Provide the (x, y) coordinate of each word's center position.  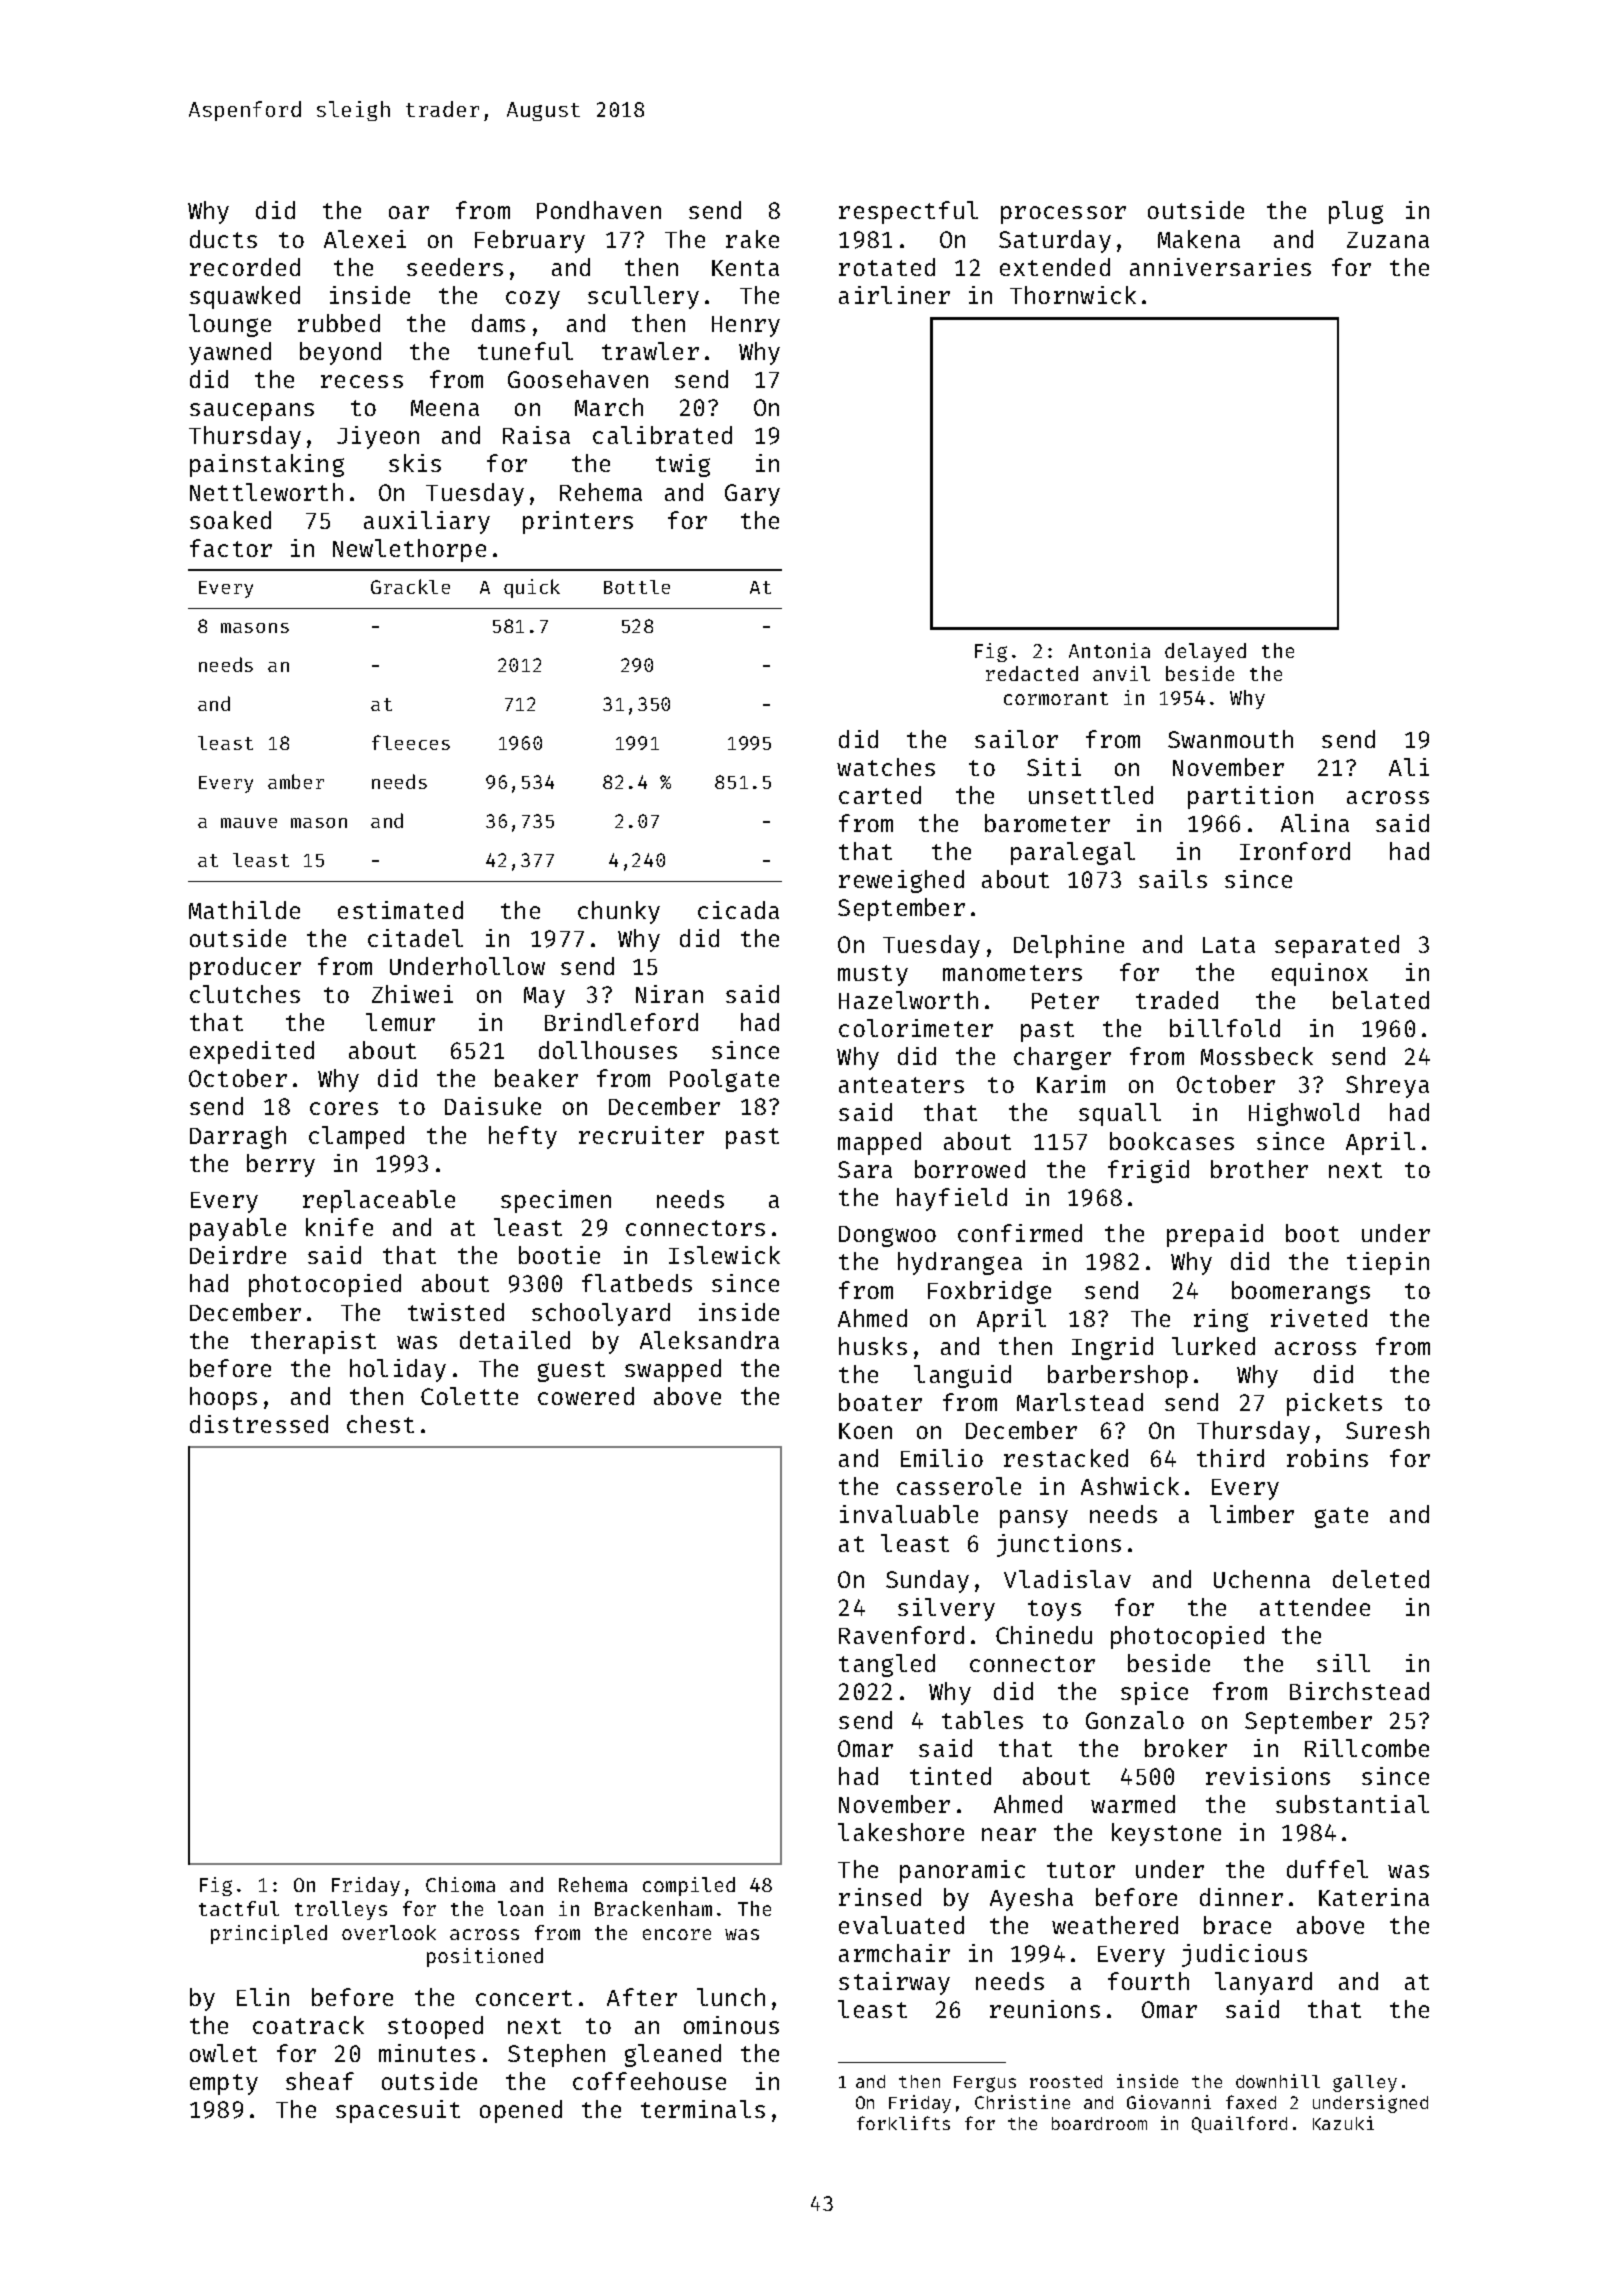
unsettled (1091, 795)
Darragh (238, 1137)
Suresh (1387, 1430)
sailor (1016, 739)
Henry (746, 326)
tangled (887, 1665)
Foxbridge (989, 1292)
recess (362, 381)
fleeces (411, 742)
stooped (435, 2027)
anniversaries (1220, 267)
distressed (259, 1424)
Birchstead (1359, 1691)
